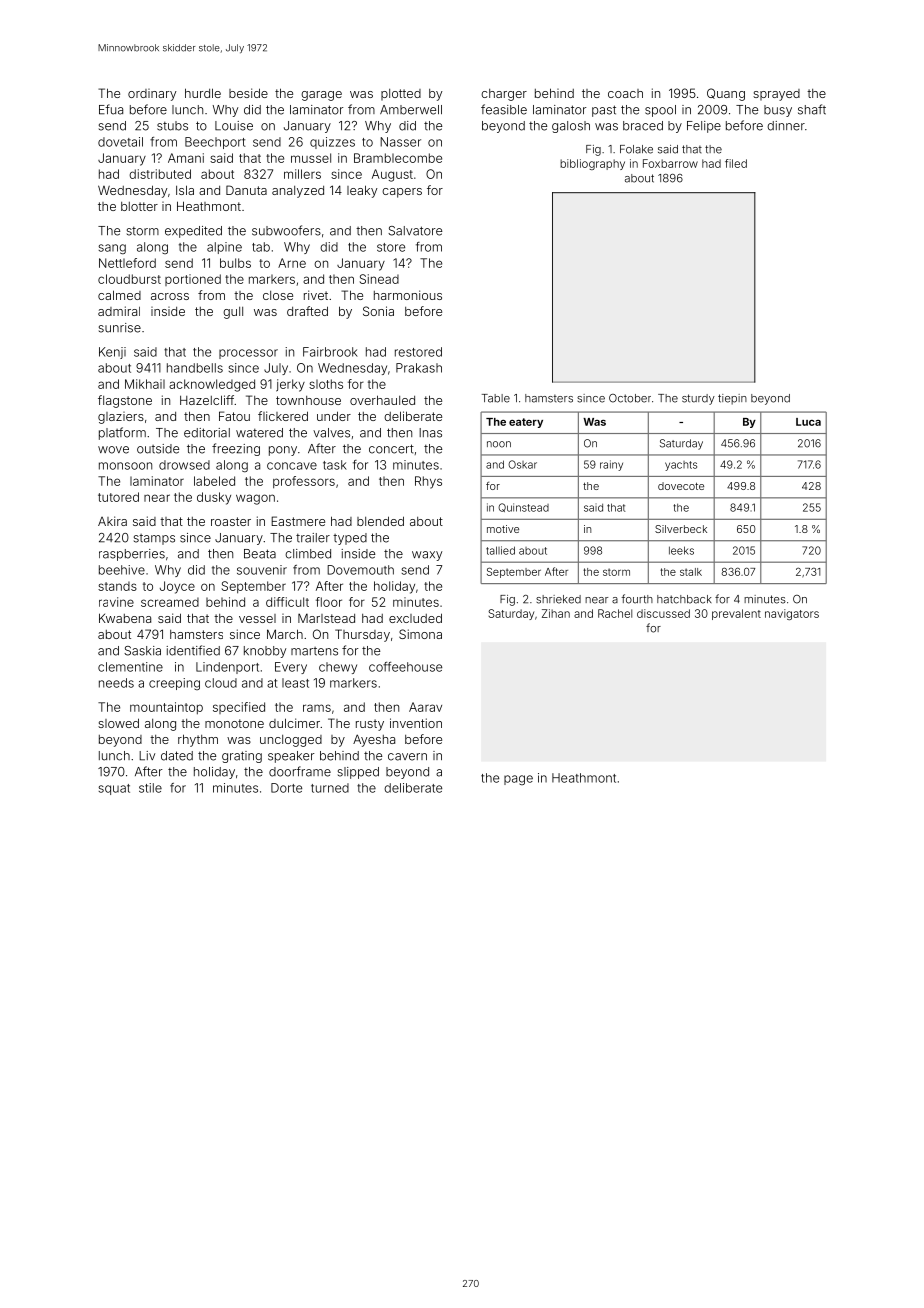  I want to click on sturdy, so click(698, 399).
